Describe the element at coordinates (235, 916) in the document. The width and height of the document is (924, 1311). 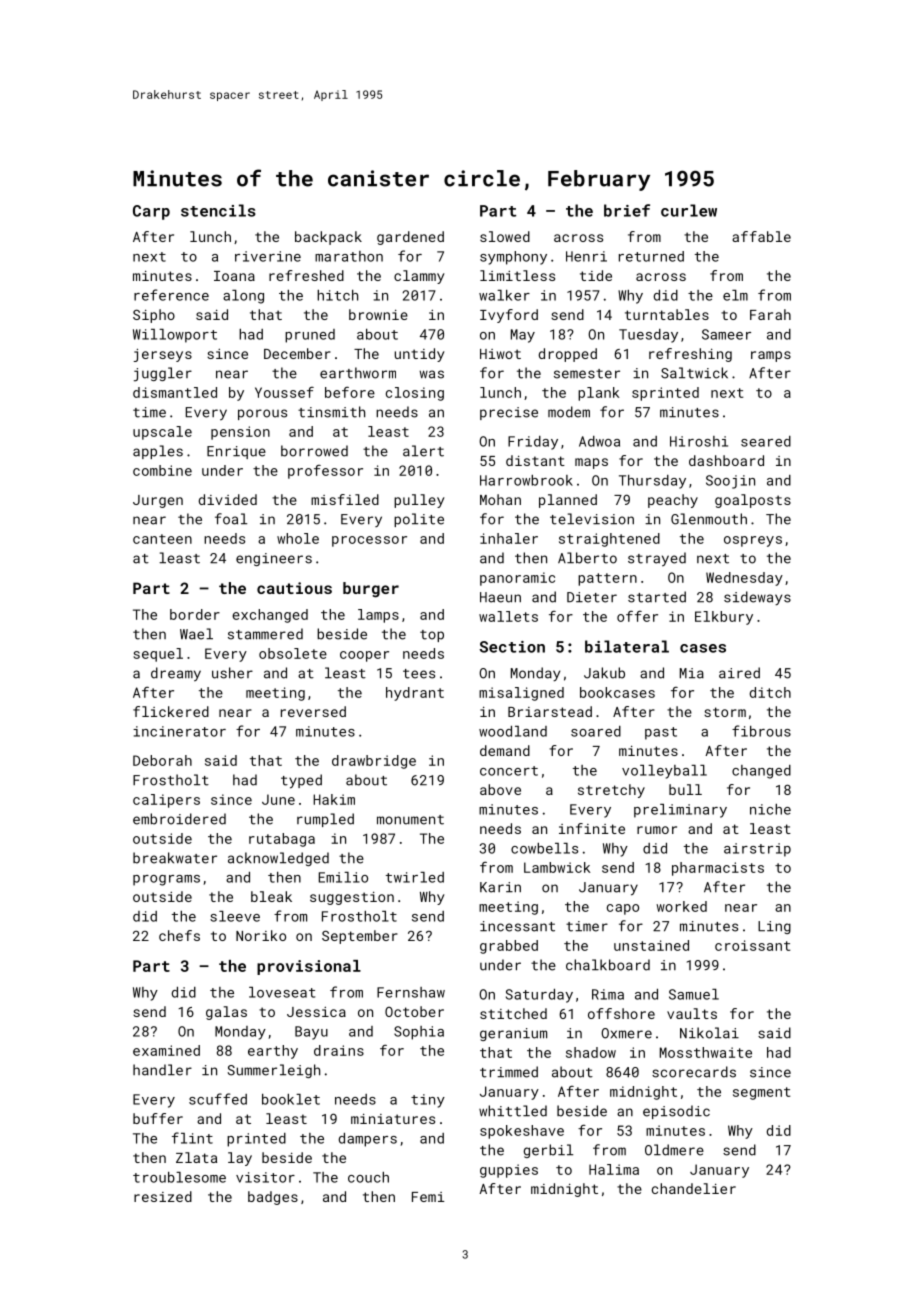
I see `sleeve` at that location.
